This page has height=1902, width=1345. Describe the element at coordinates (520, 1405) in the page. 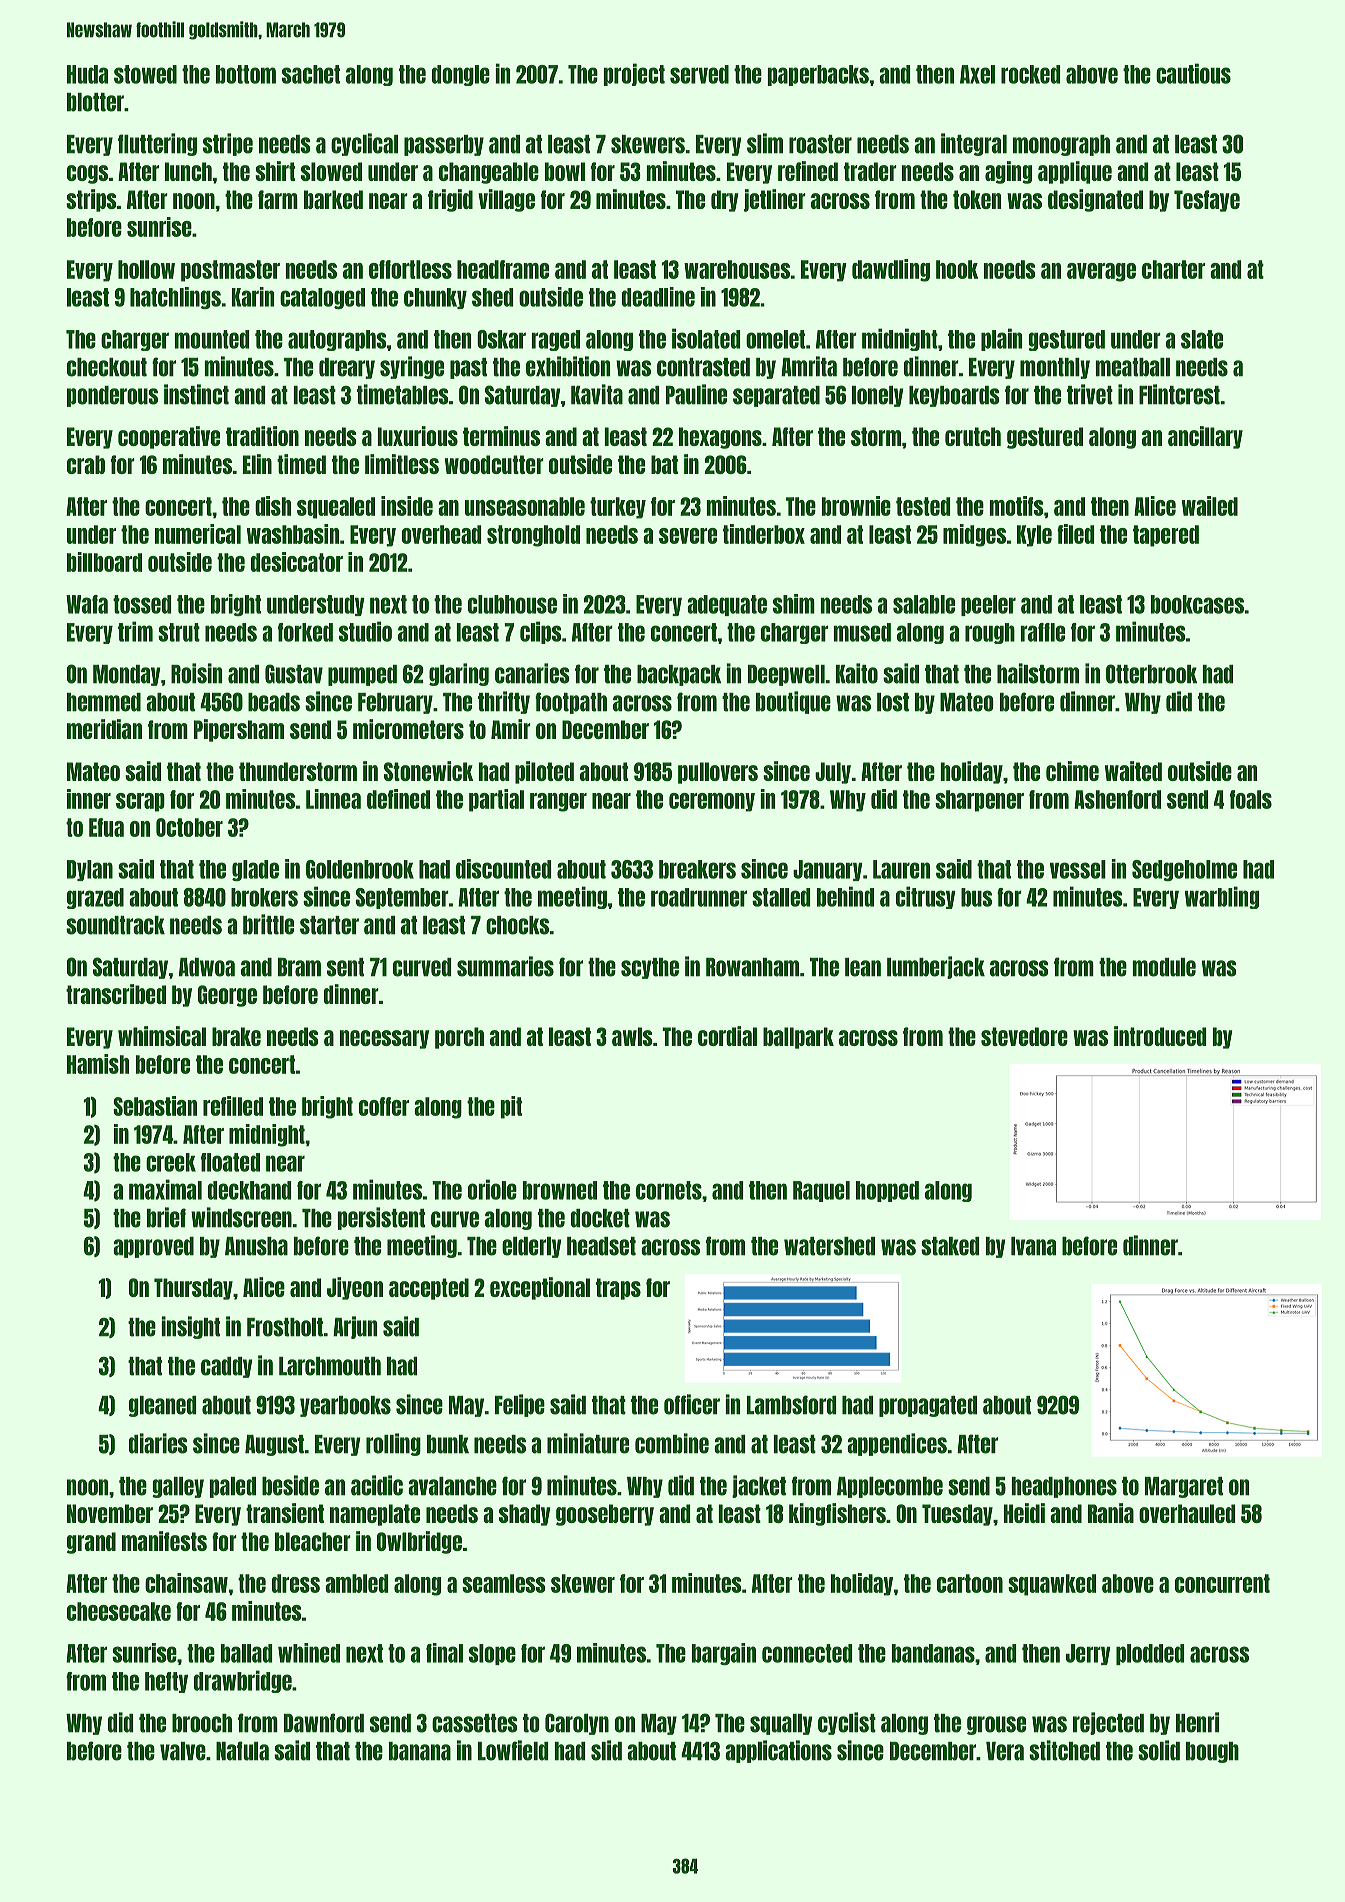

I see `Felipe` at that location.
